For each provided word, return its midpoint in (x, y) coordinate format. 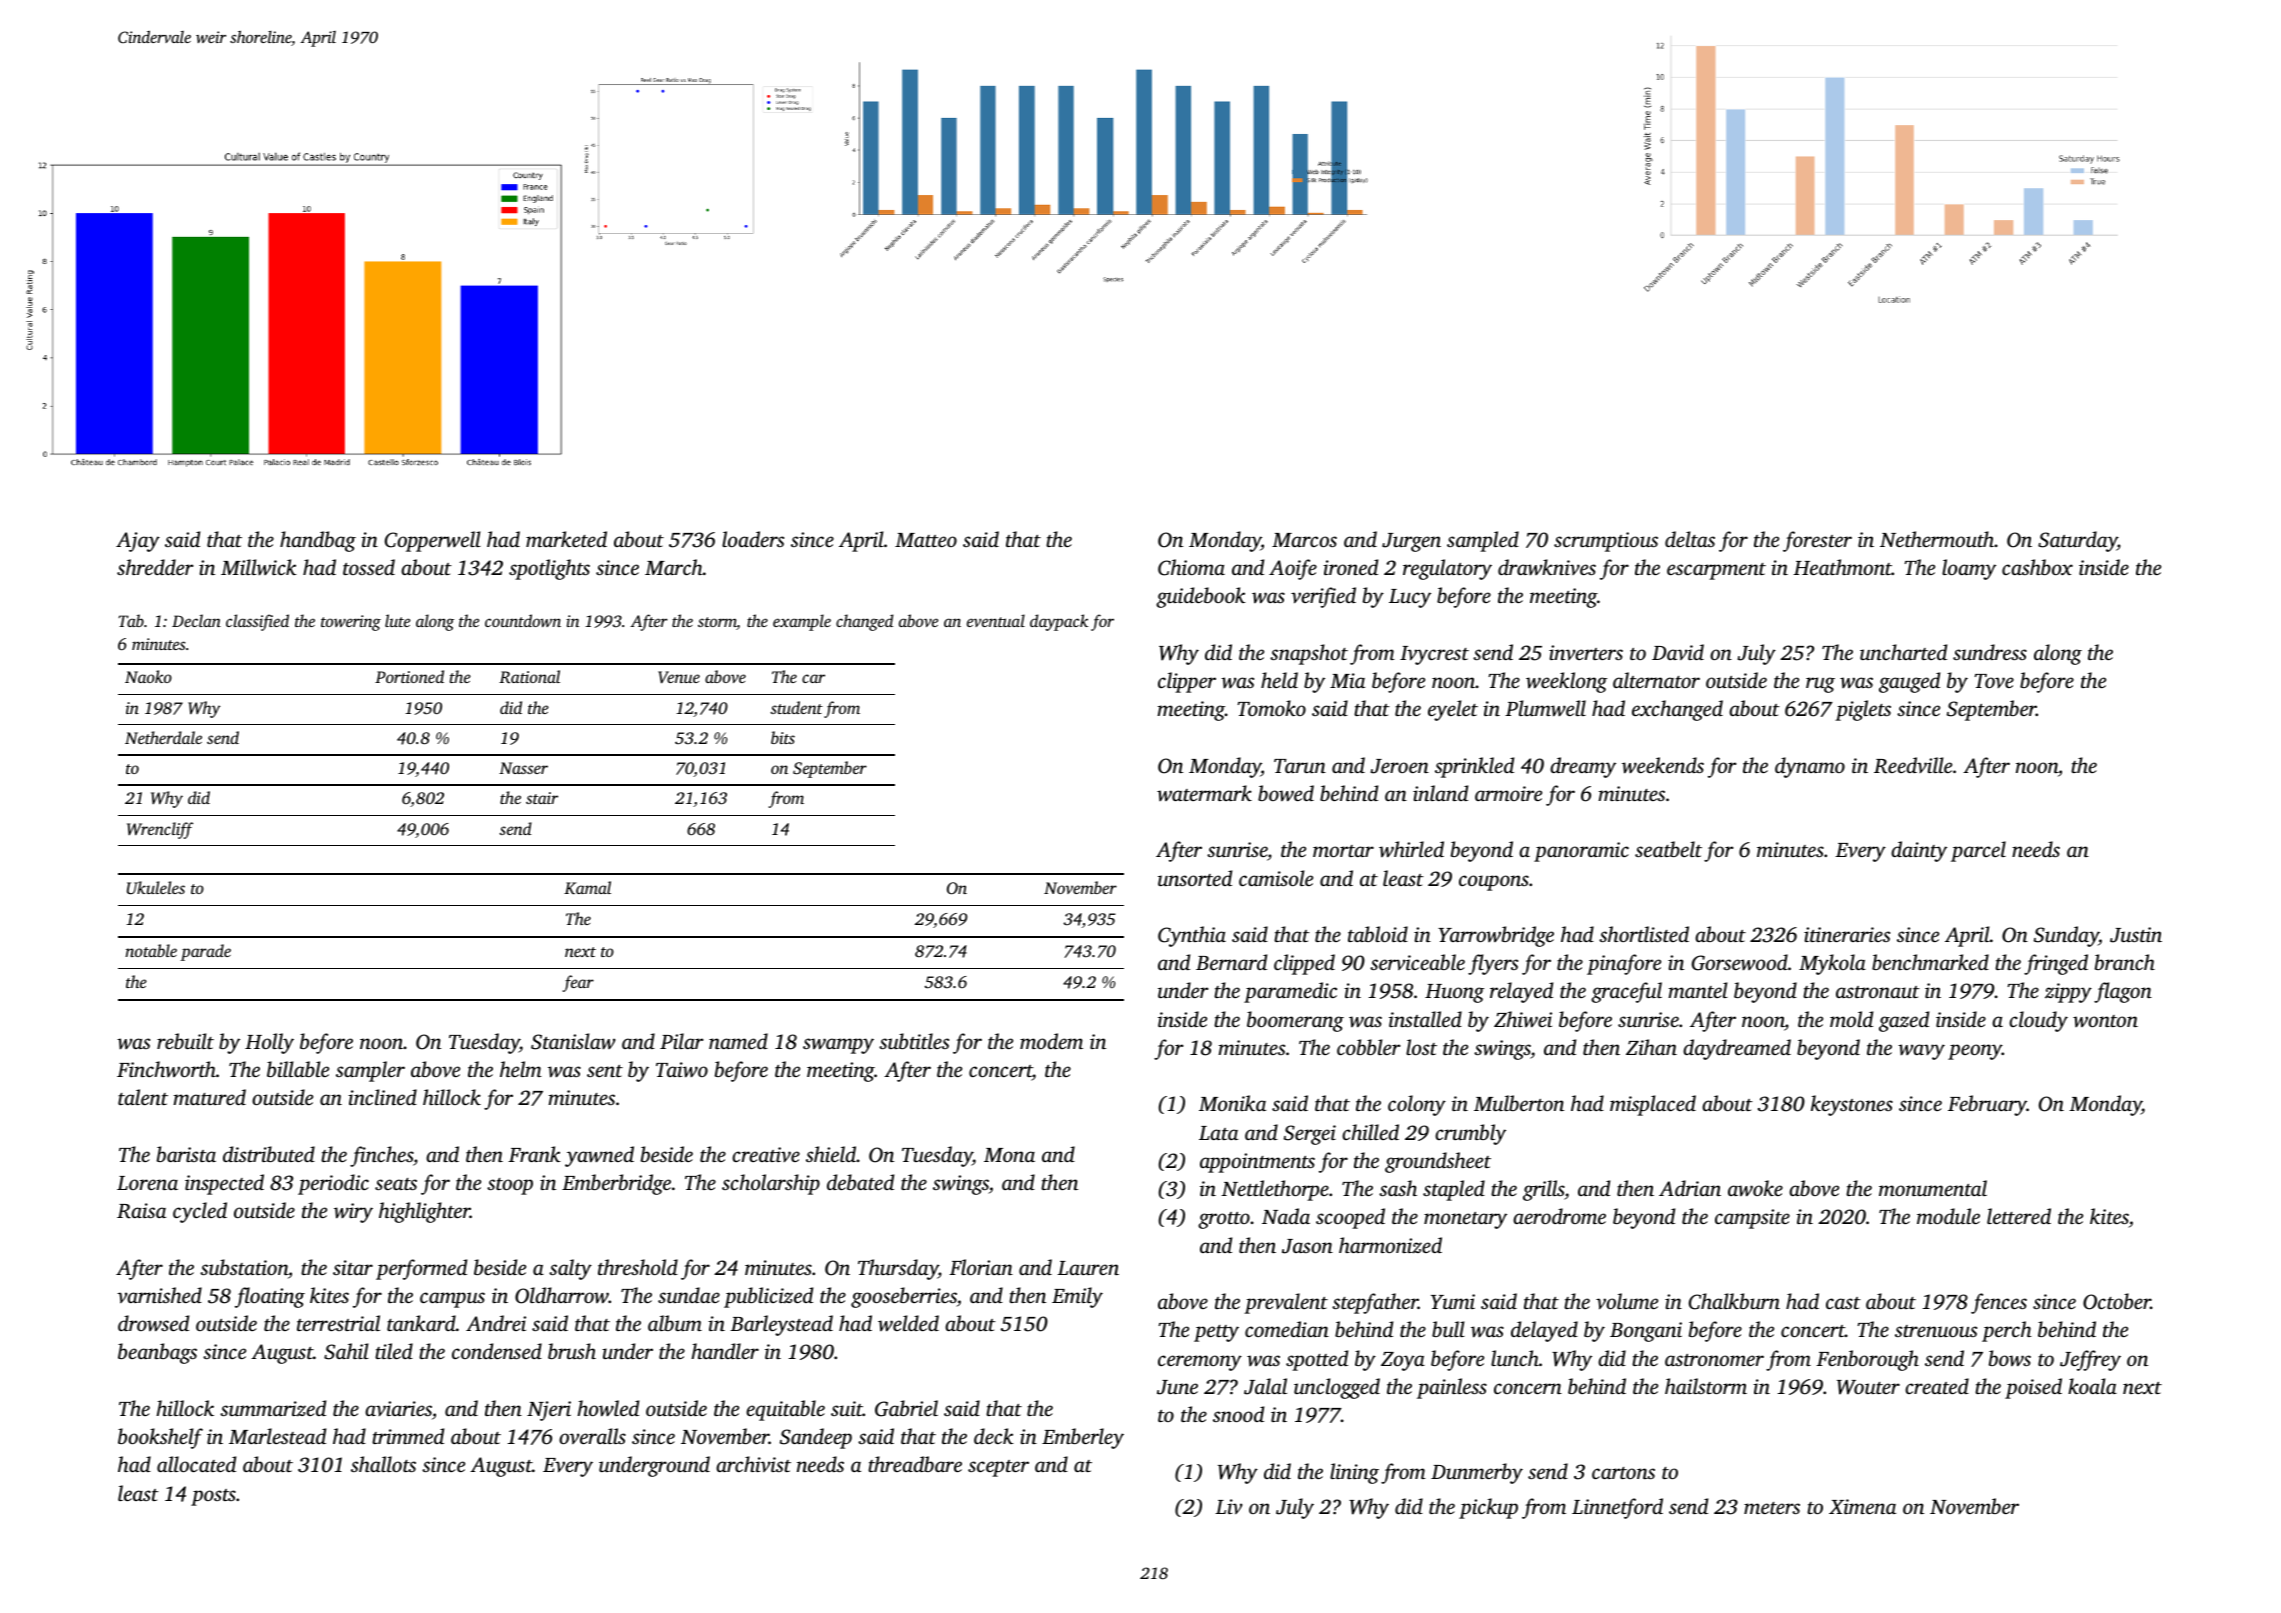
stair (542, 798)
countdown (523, 620)
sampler (370, 1071)
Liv (1228, 1506)
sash (1398, 1188)
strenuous (1936, 1331)
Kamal (587, 888)
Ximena (1862, 1506)
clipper (1187, 682)
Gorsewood (1740, 962)
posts (213, 1497)
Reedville (1913, 765)
